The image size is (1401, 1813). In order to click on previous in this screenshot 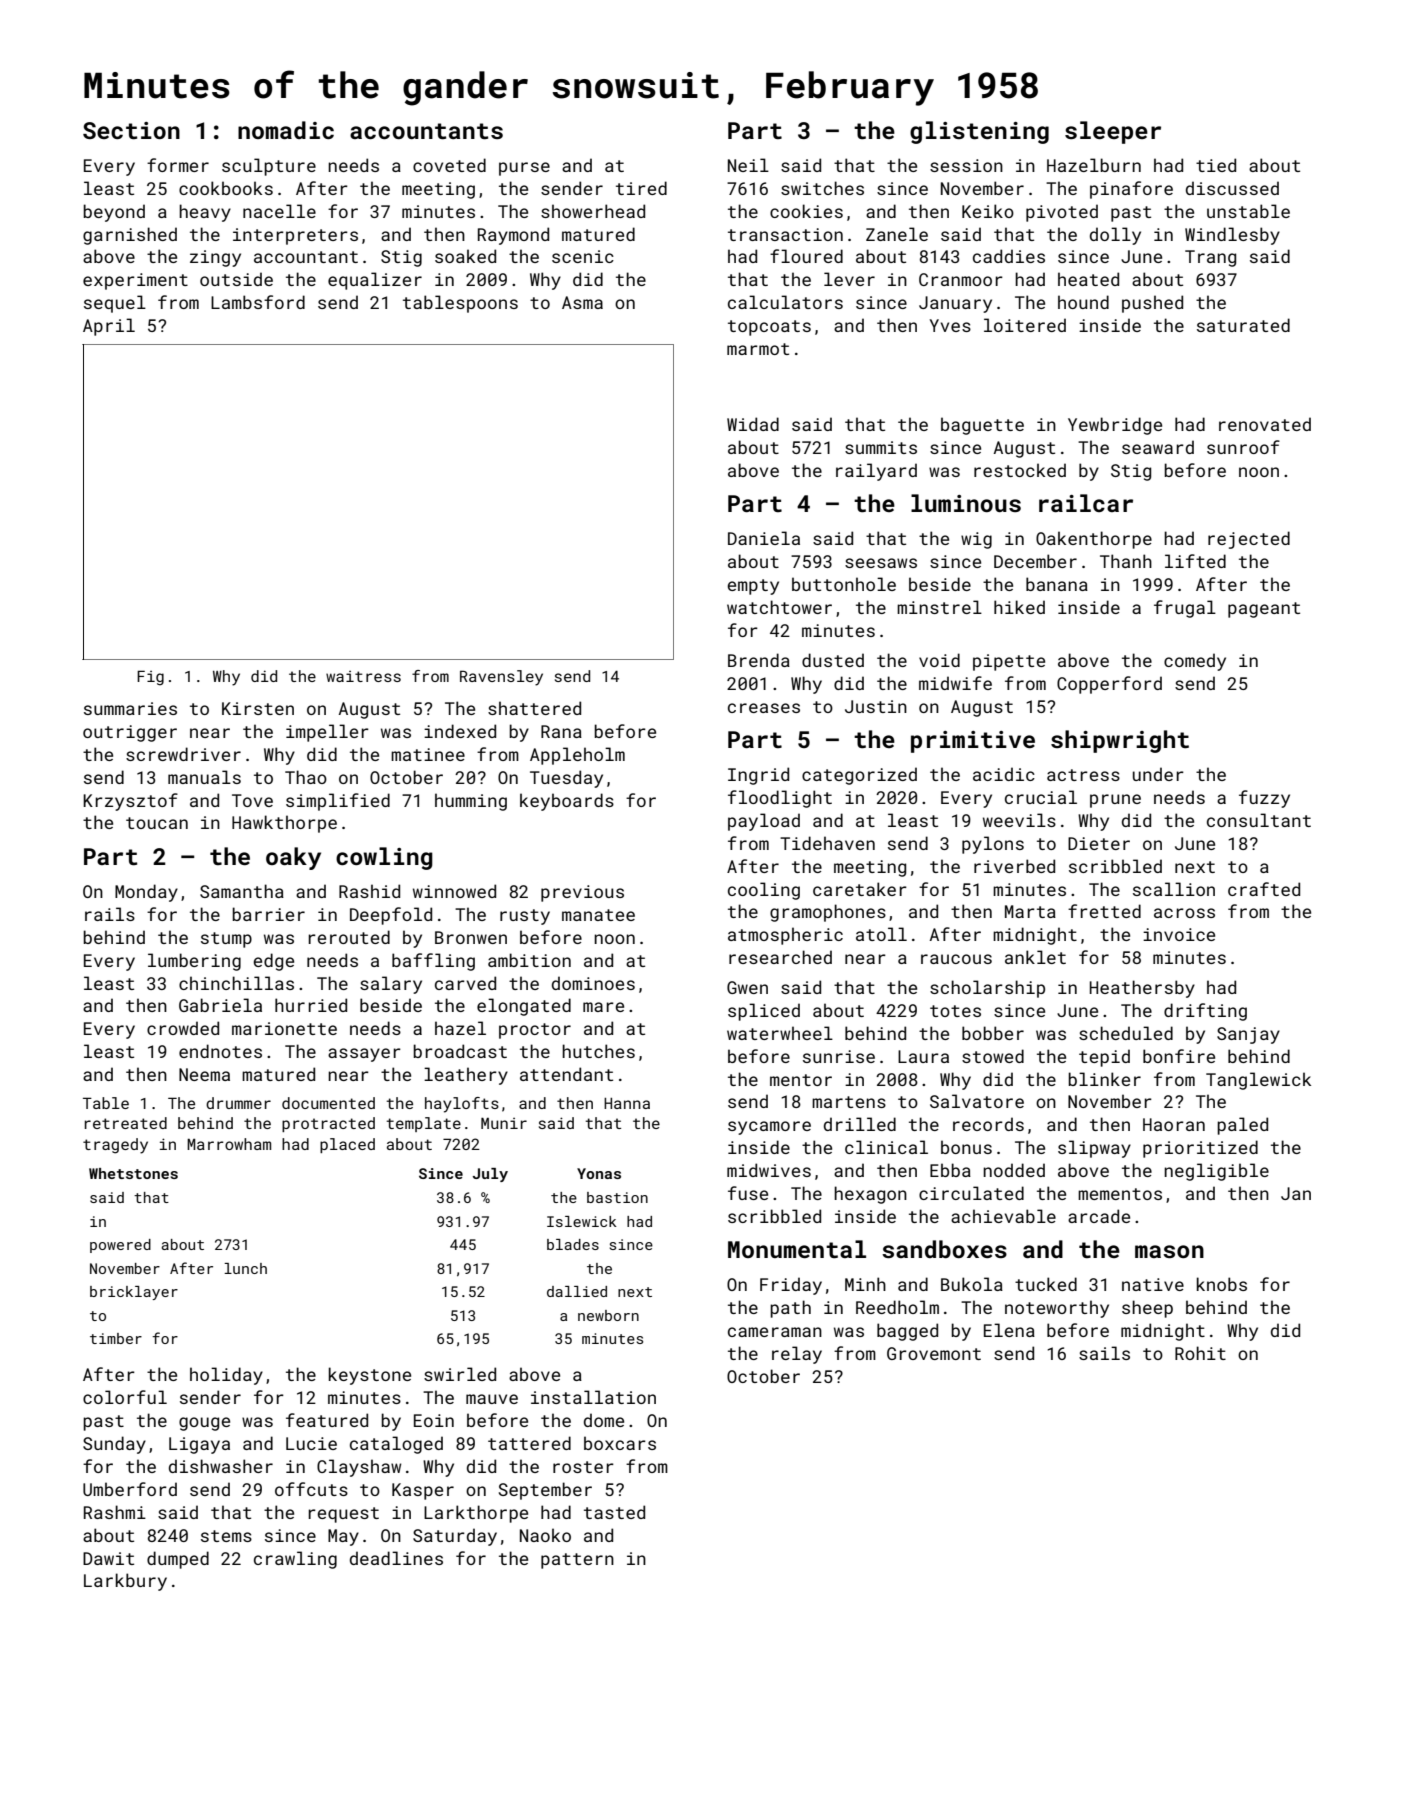, I will do `click(582, 893)`.
